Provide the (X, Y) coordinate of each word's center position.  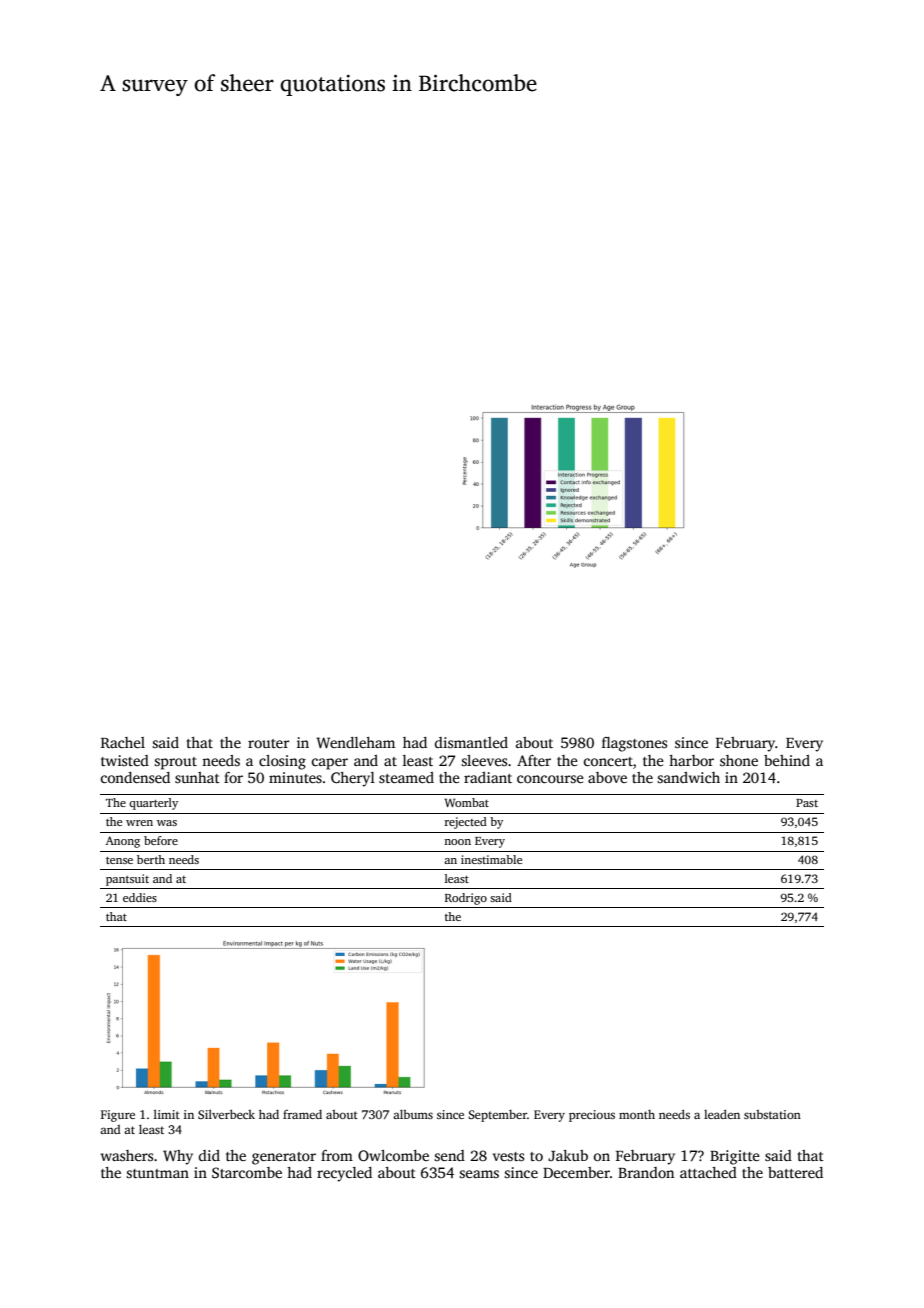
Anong (123, 842)
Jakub (568, 1155)
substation (772, 1114)
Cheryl (353, 779)
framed (302, 1114)
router (268, 743)
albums (413, 1114)
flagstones (634, 744)
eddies (140, 897)
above (607, 777)
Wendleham (355, 742)
